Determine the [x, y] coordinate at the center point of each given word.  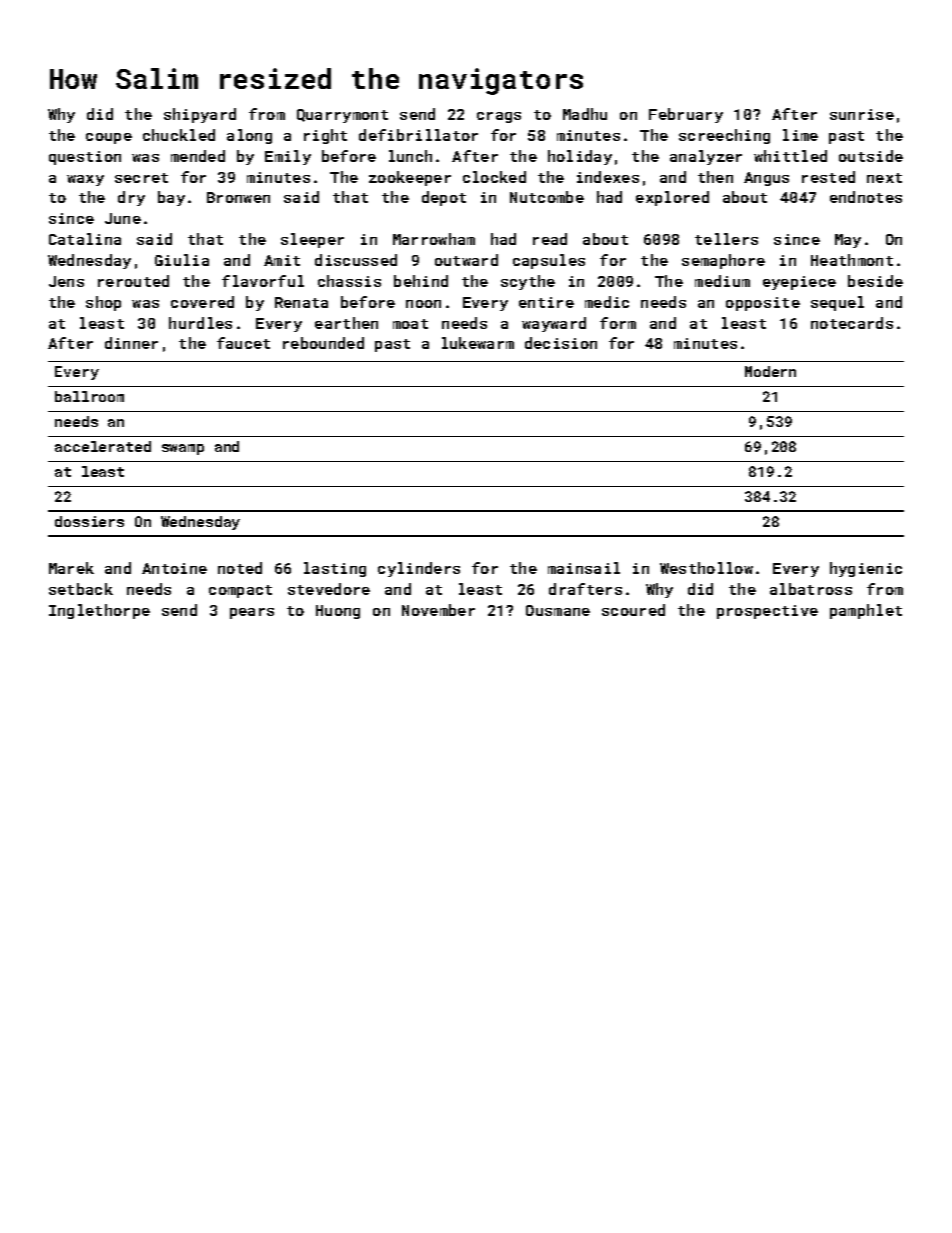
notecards [852, 323]
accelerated [103, 446]
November [438, 610]
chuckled [179, 135]
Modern [770, 371]
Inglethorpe [99, 611]
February [686, 115]
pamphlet [866, 611]
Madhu [585, 114]
